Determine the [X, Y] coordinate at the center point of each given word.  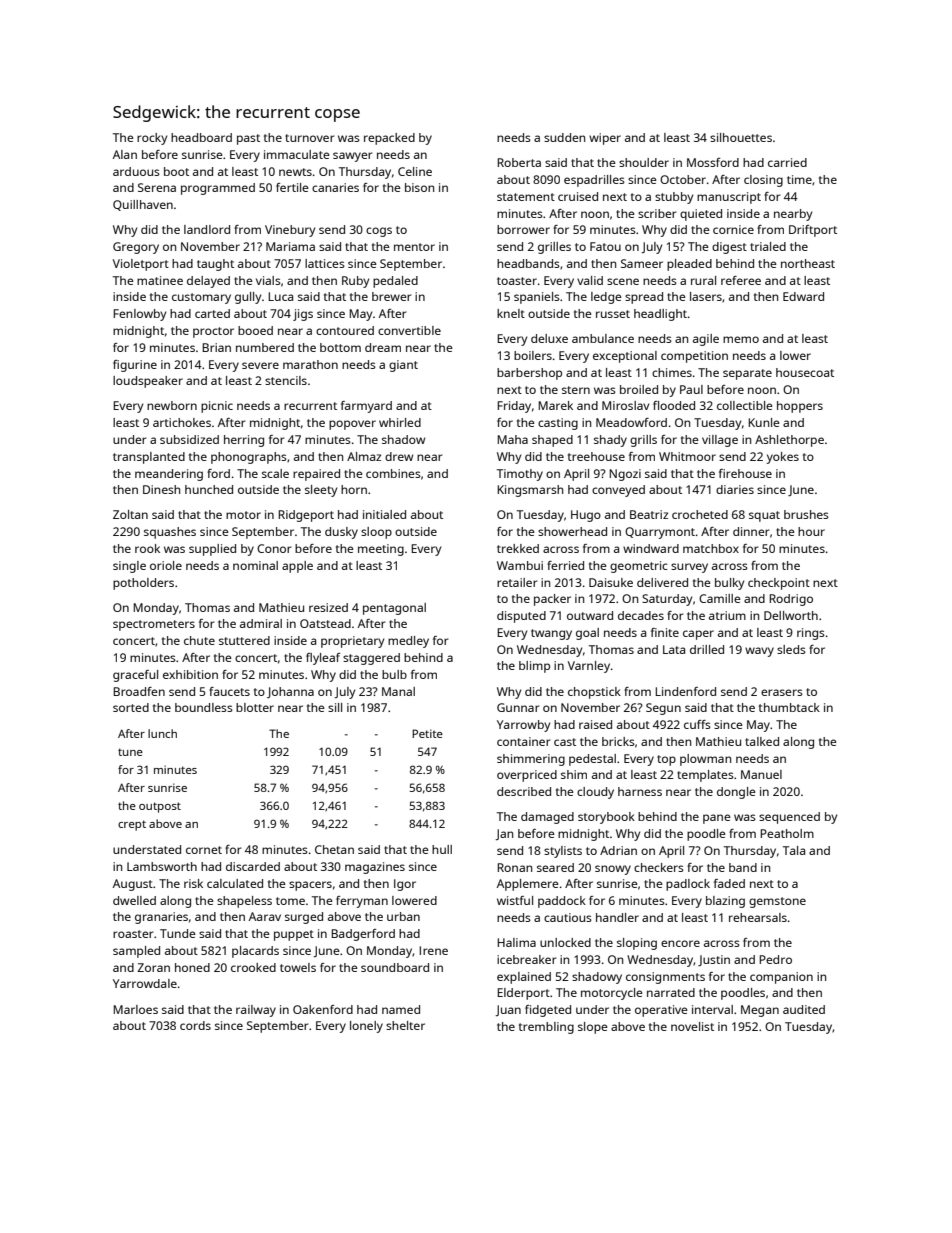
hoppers [800, 407]
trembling [546, 1028]
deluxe [549, 338]
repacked [389, 139]
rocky [152, 139]
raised [595, 724]
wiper [605, 139]
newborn [172, 405]
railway [256, 1011]
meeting [381, 550]
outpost [160, 807]
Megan [760, 1011]
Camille [720, 598]
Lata [674, 649]
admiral [261, 623]
